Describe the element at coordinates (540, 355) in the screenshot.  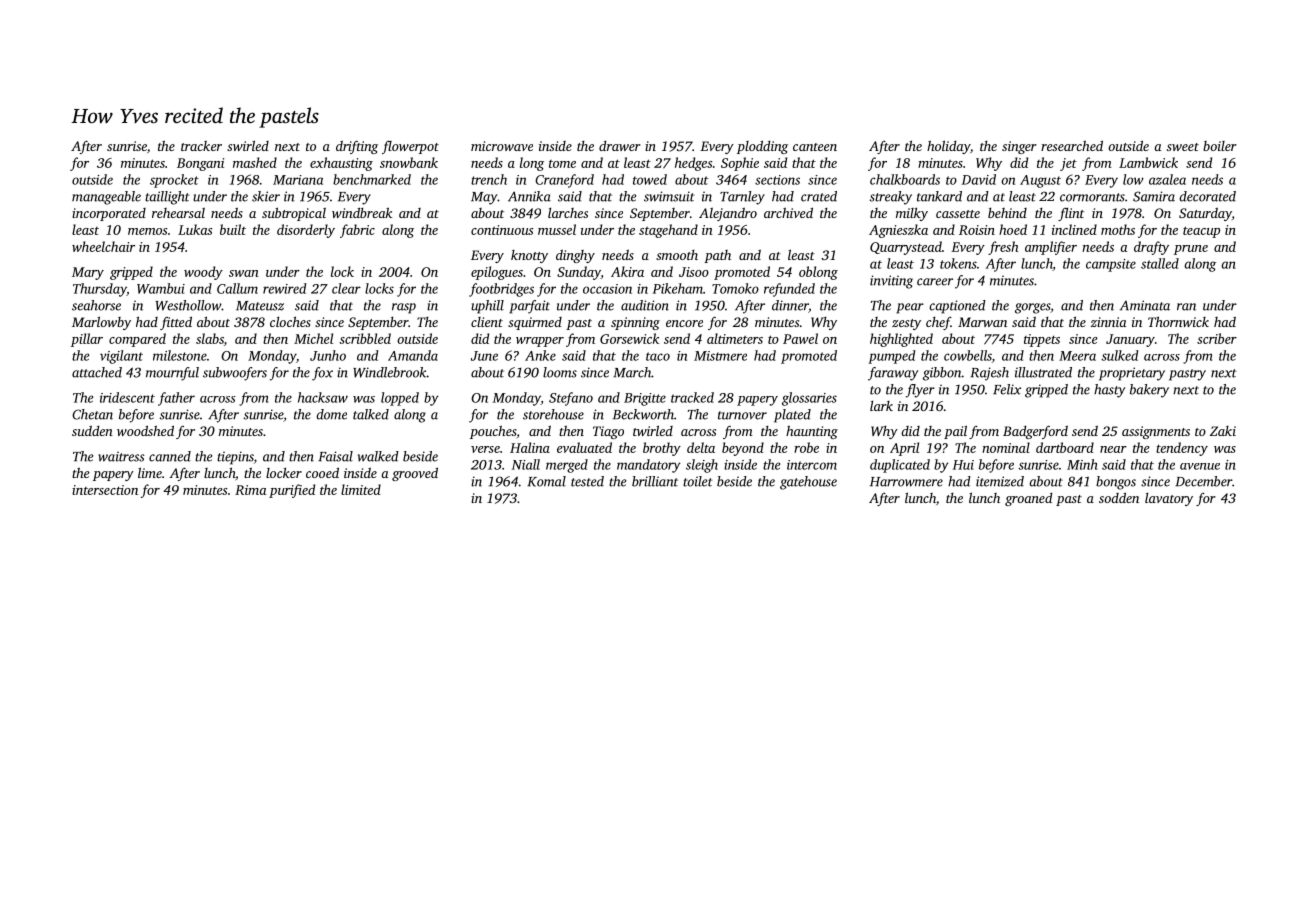
I see `Anke` at that location.
